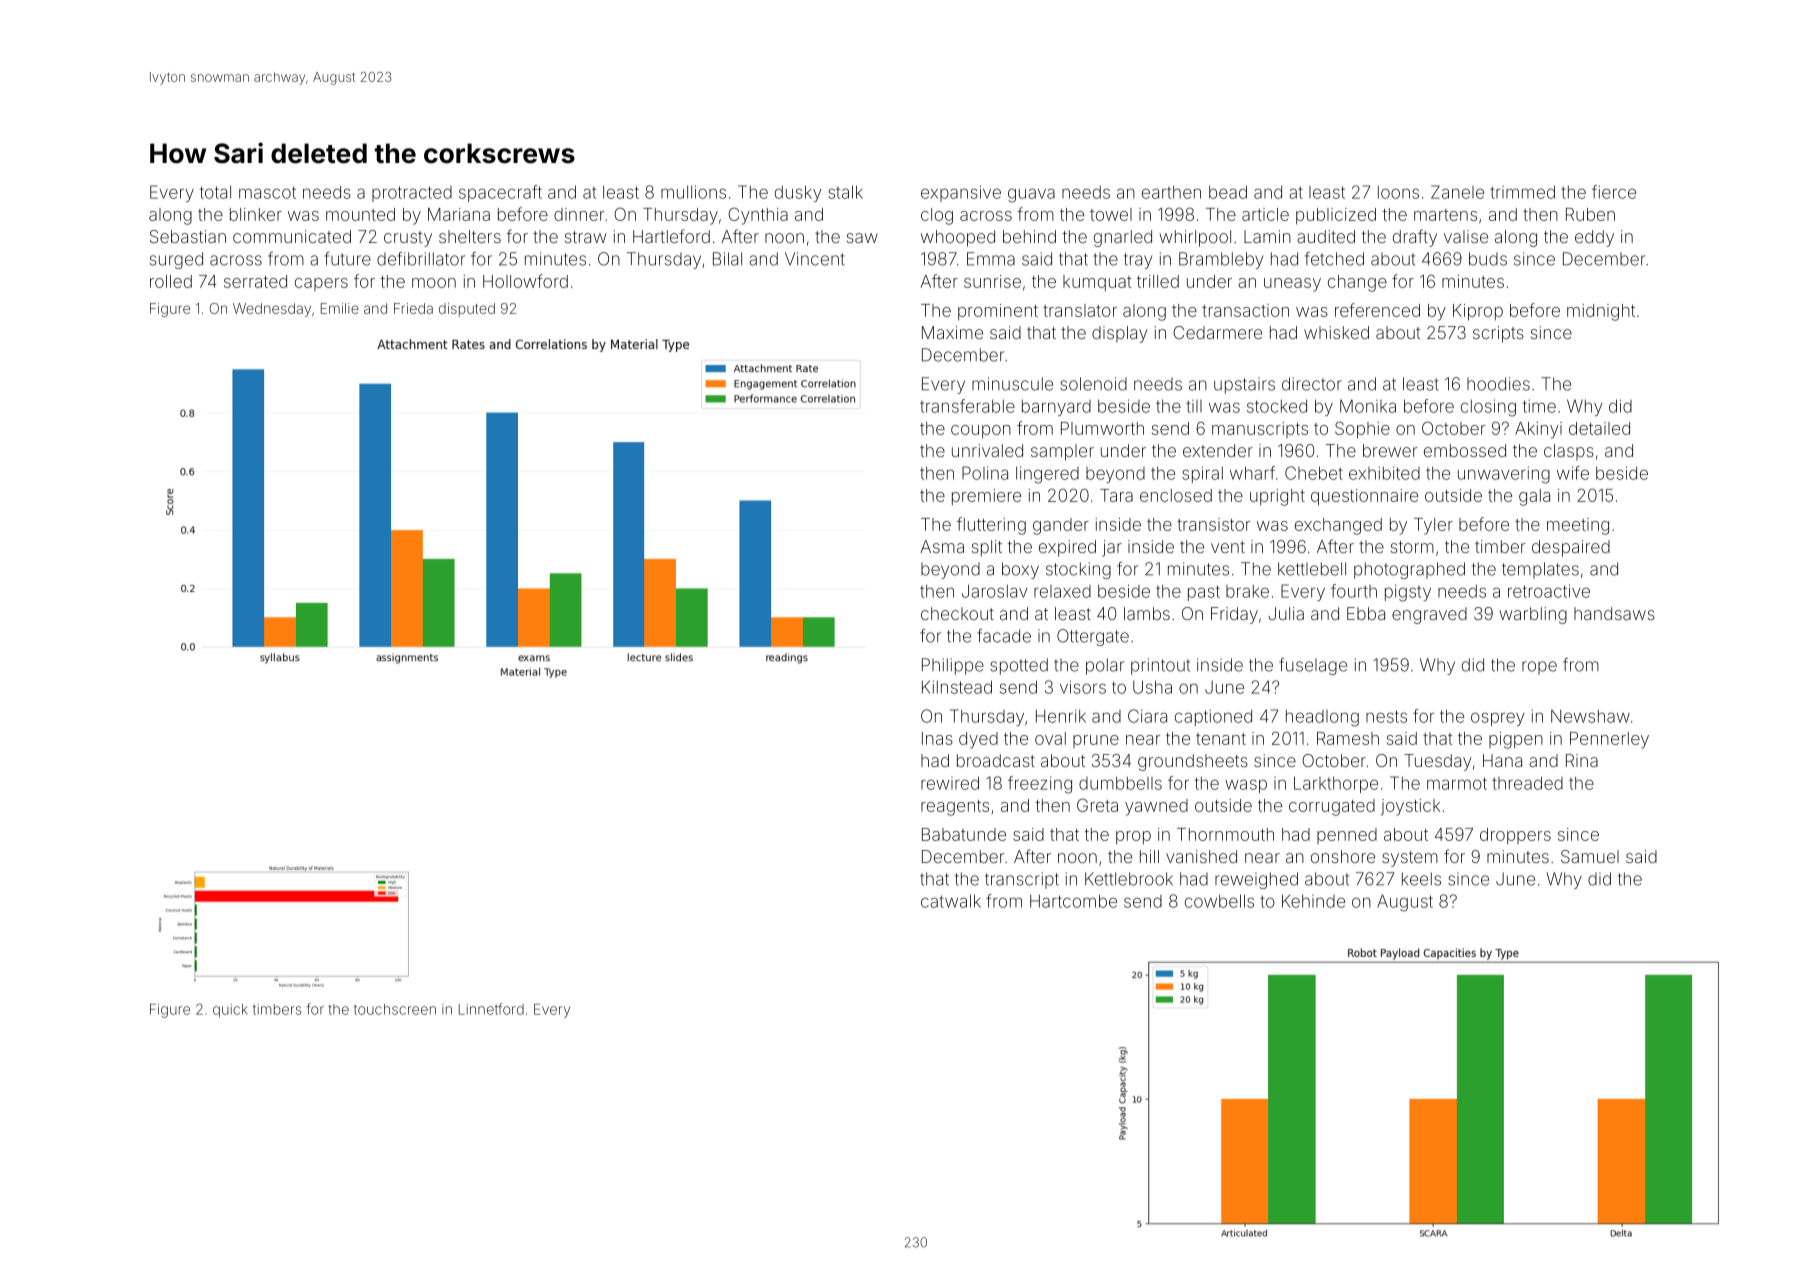  What do you see at coordinates (937, 738) in the screenshot?
I see `Inas` at bounding box center [937, 738].
